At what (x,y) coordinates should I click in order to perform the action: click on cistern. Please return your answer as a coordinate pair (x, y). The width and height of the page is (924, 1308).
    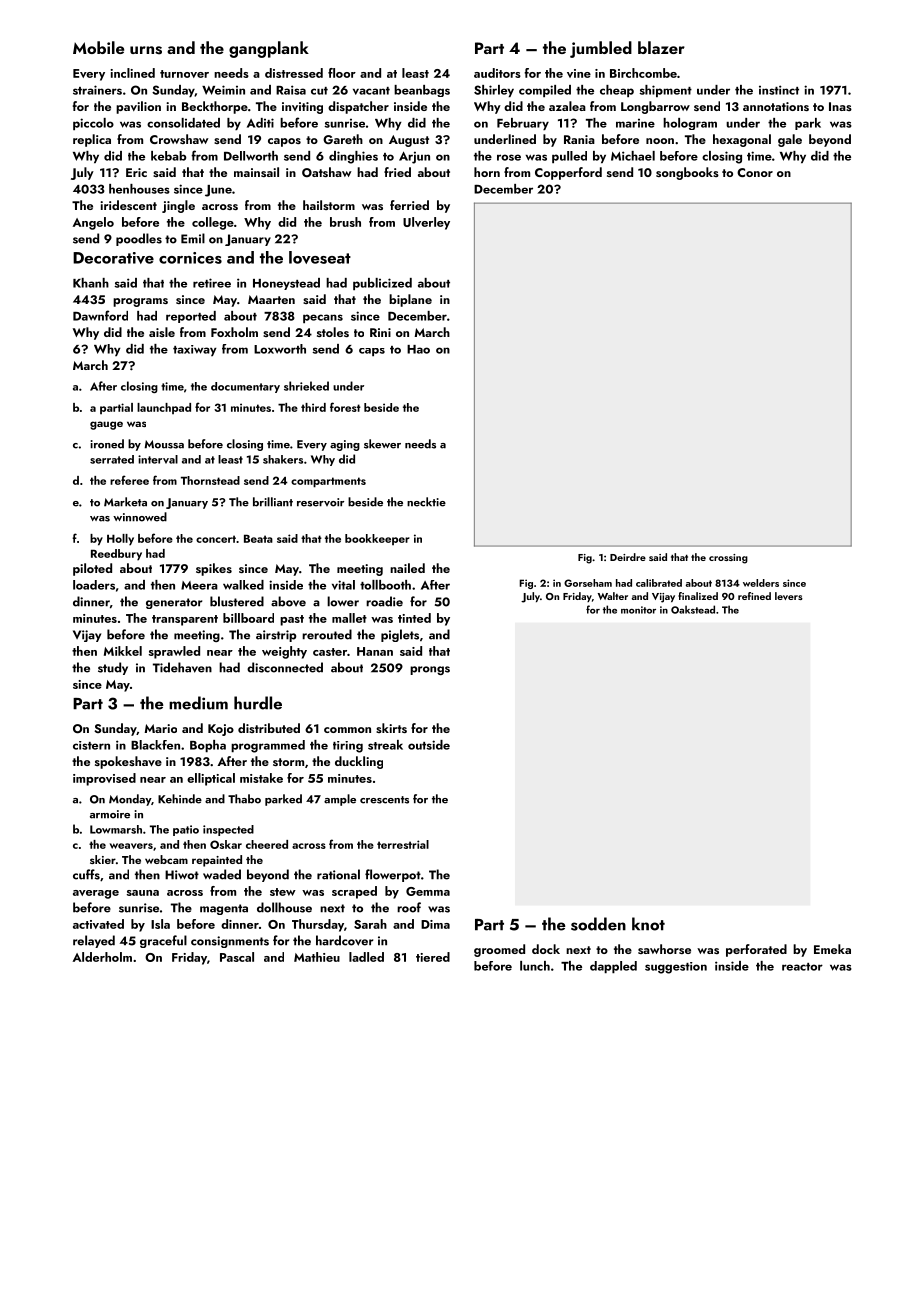
    Looking at the image, I should click on (91, 745).
